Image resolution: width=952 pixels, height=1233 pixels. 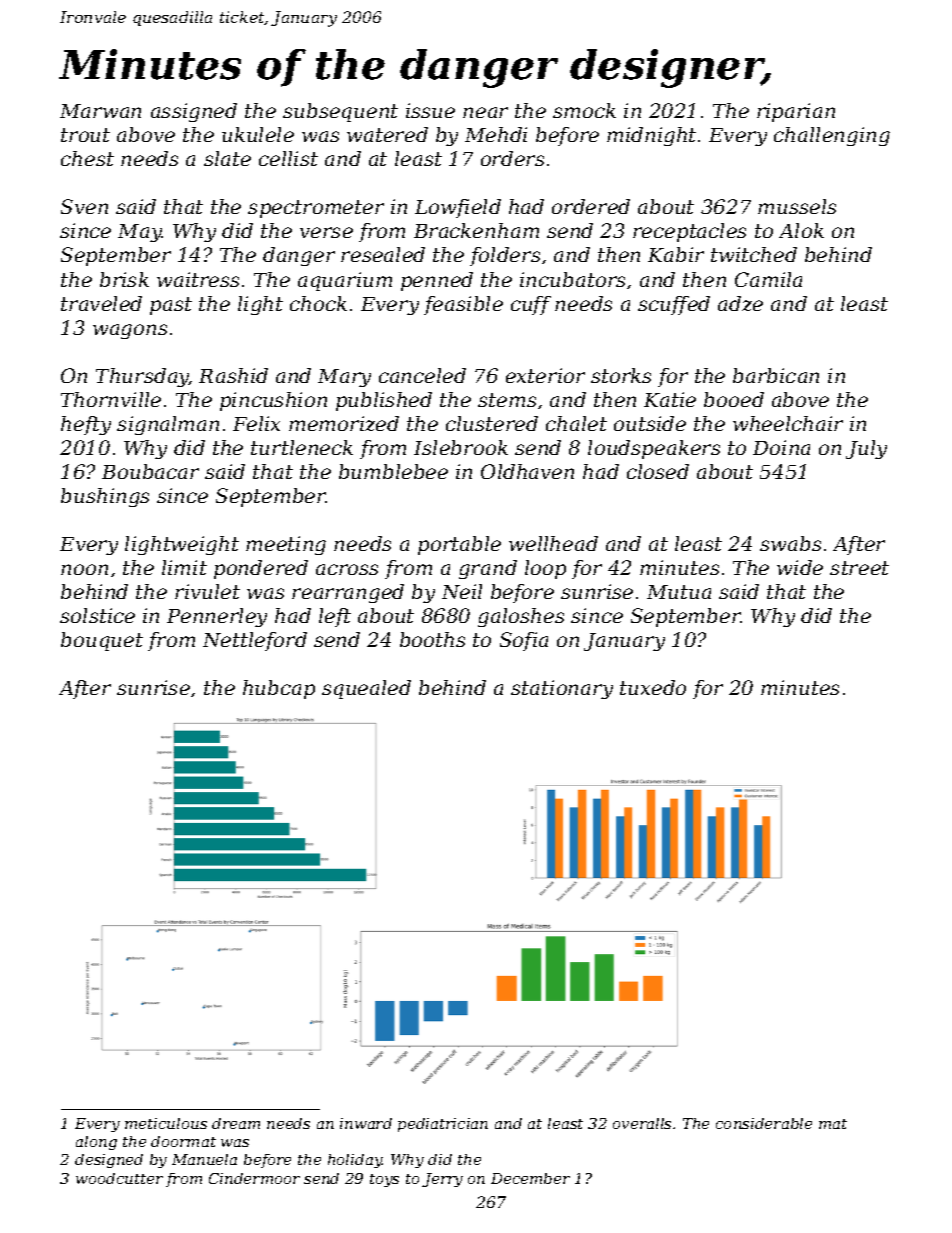 What do you see at coordinates (442, 1180) in the screenshot?
I see `Jerry` at bounding box center [442, 1180].
